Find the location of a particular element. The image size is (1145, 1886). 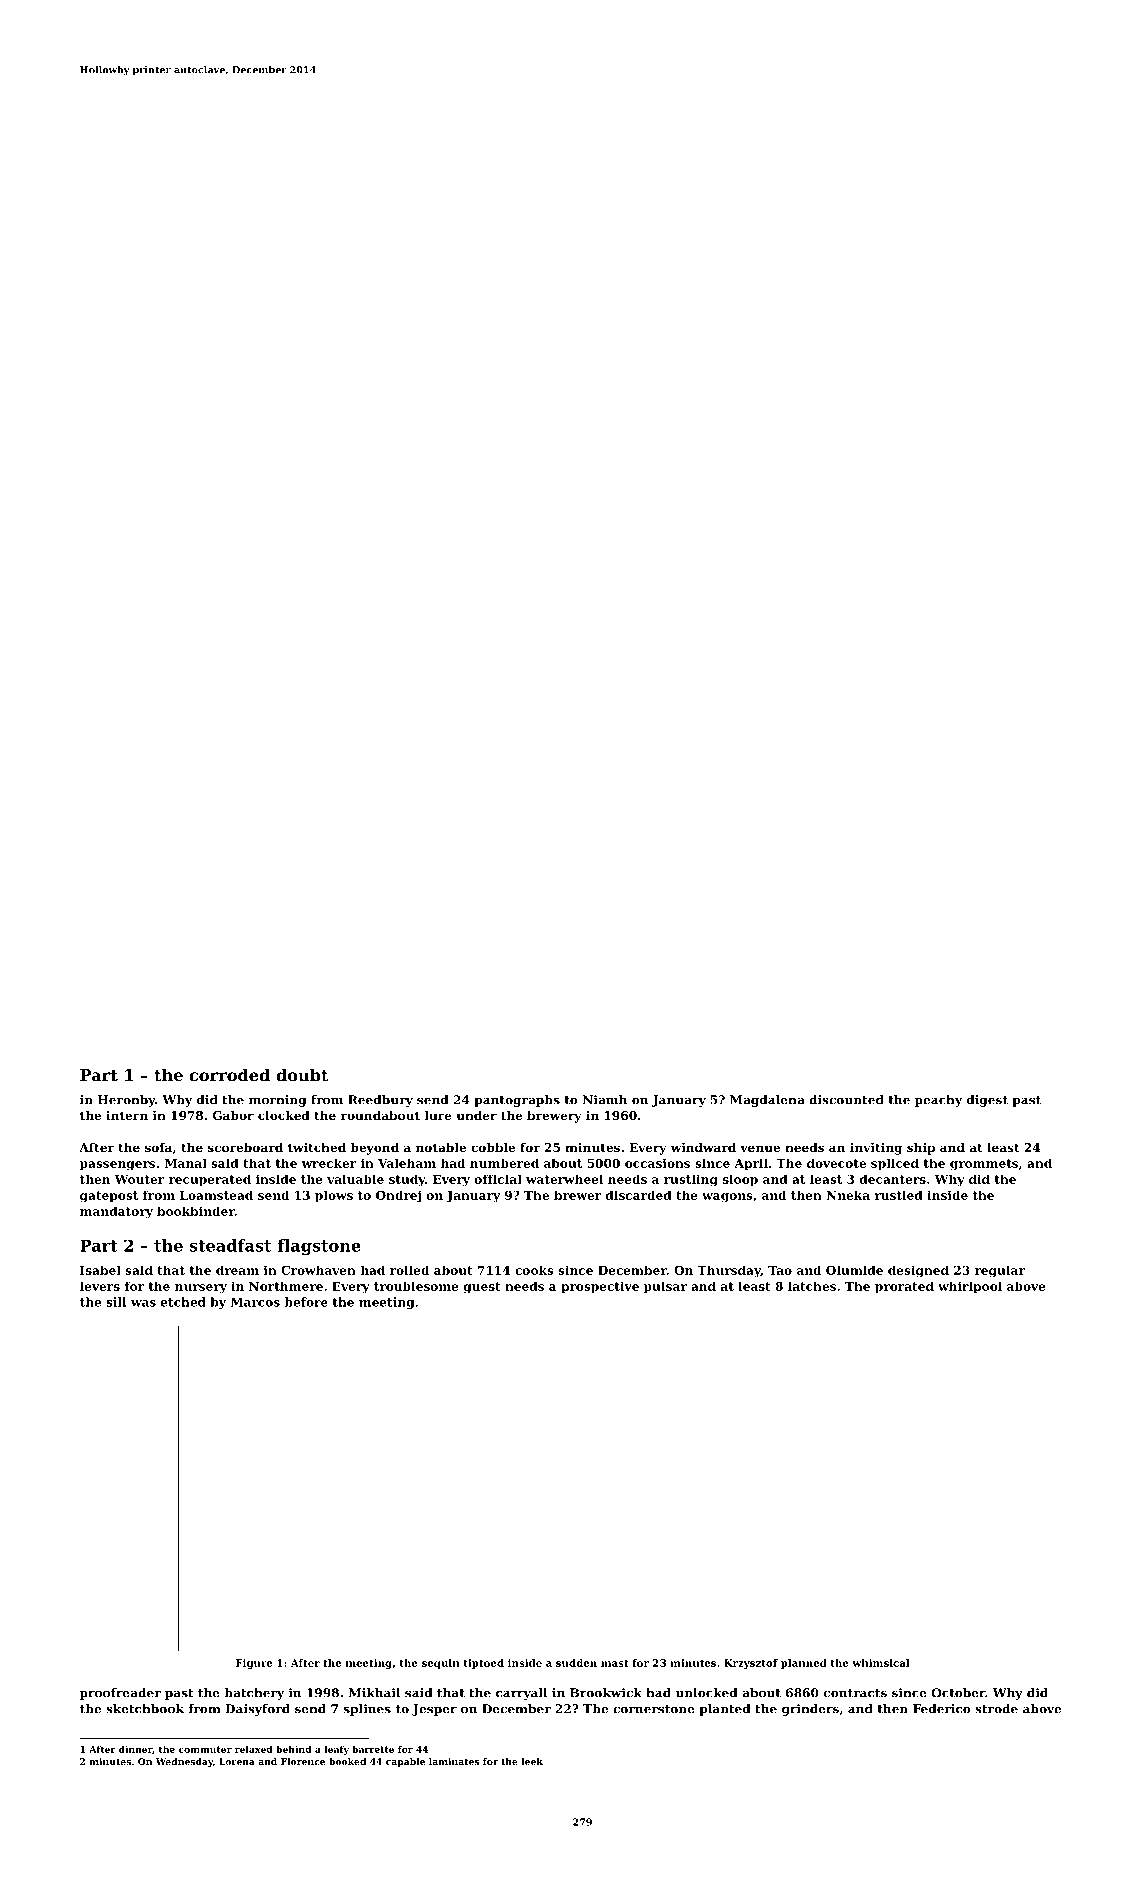

prospective is located at coordinates (600, 1287).
